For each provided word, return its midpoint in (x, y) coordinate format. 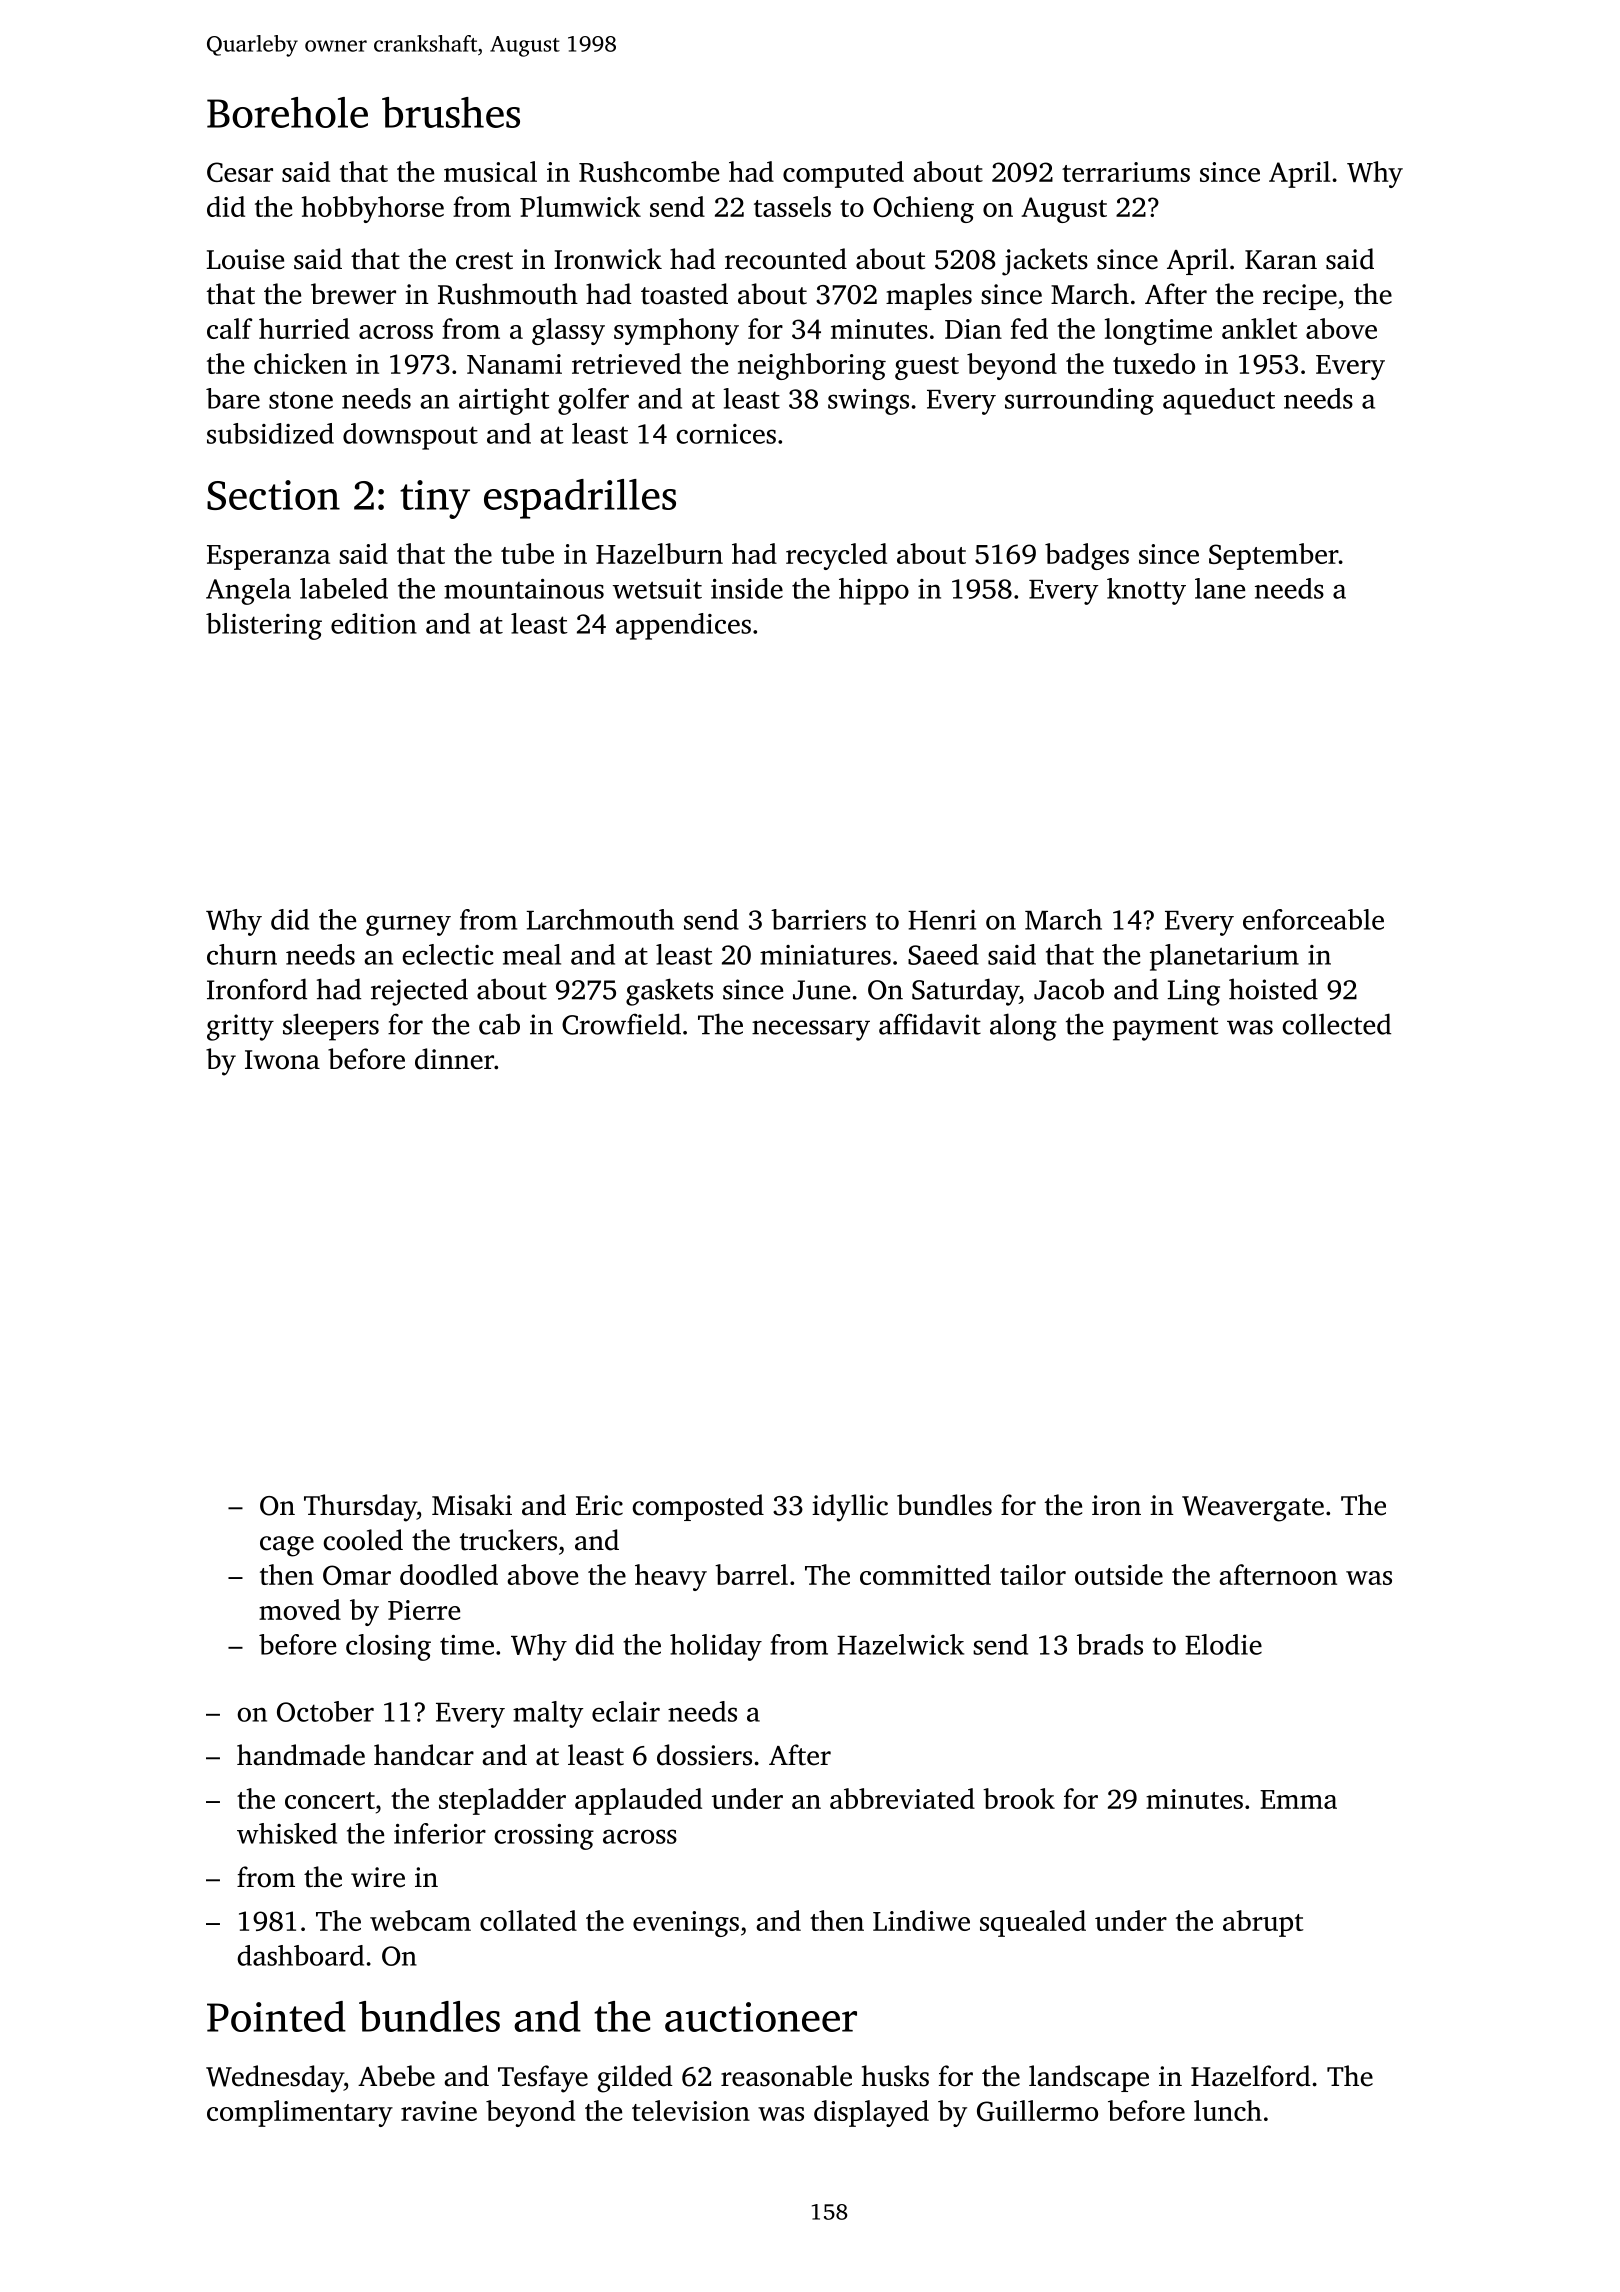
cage (287, 1546)
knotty (1146, 591)
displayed (871, 2113)
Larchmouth (600, 919)
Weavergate (1253, 1509)
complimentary (300, 2113)
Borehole (287, 112)
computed (843, 174)
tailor (1033, 1574)
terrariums (1126, 172)
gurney (408, 925)
